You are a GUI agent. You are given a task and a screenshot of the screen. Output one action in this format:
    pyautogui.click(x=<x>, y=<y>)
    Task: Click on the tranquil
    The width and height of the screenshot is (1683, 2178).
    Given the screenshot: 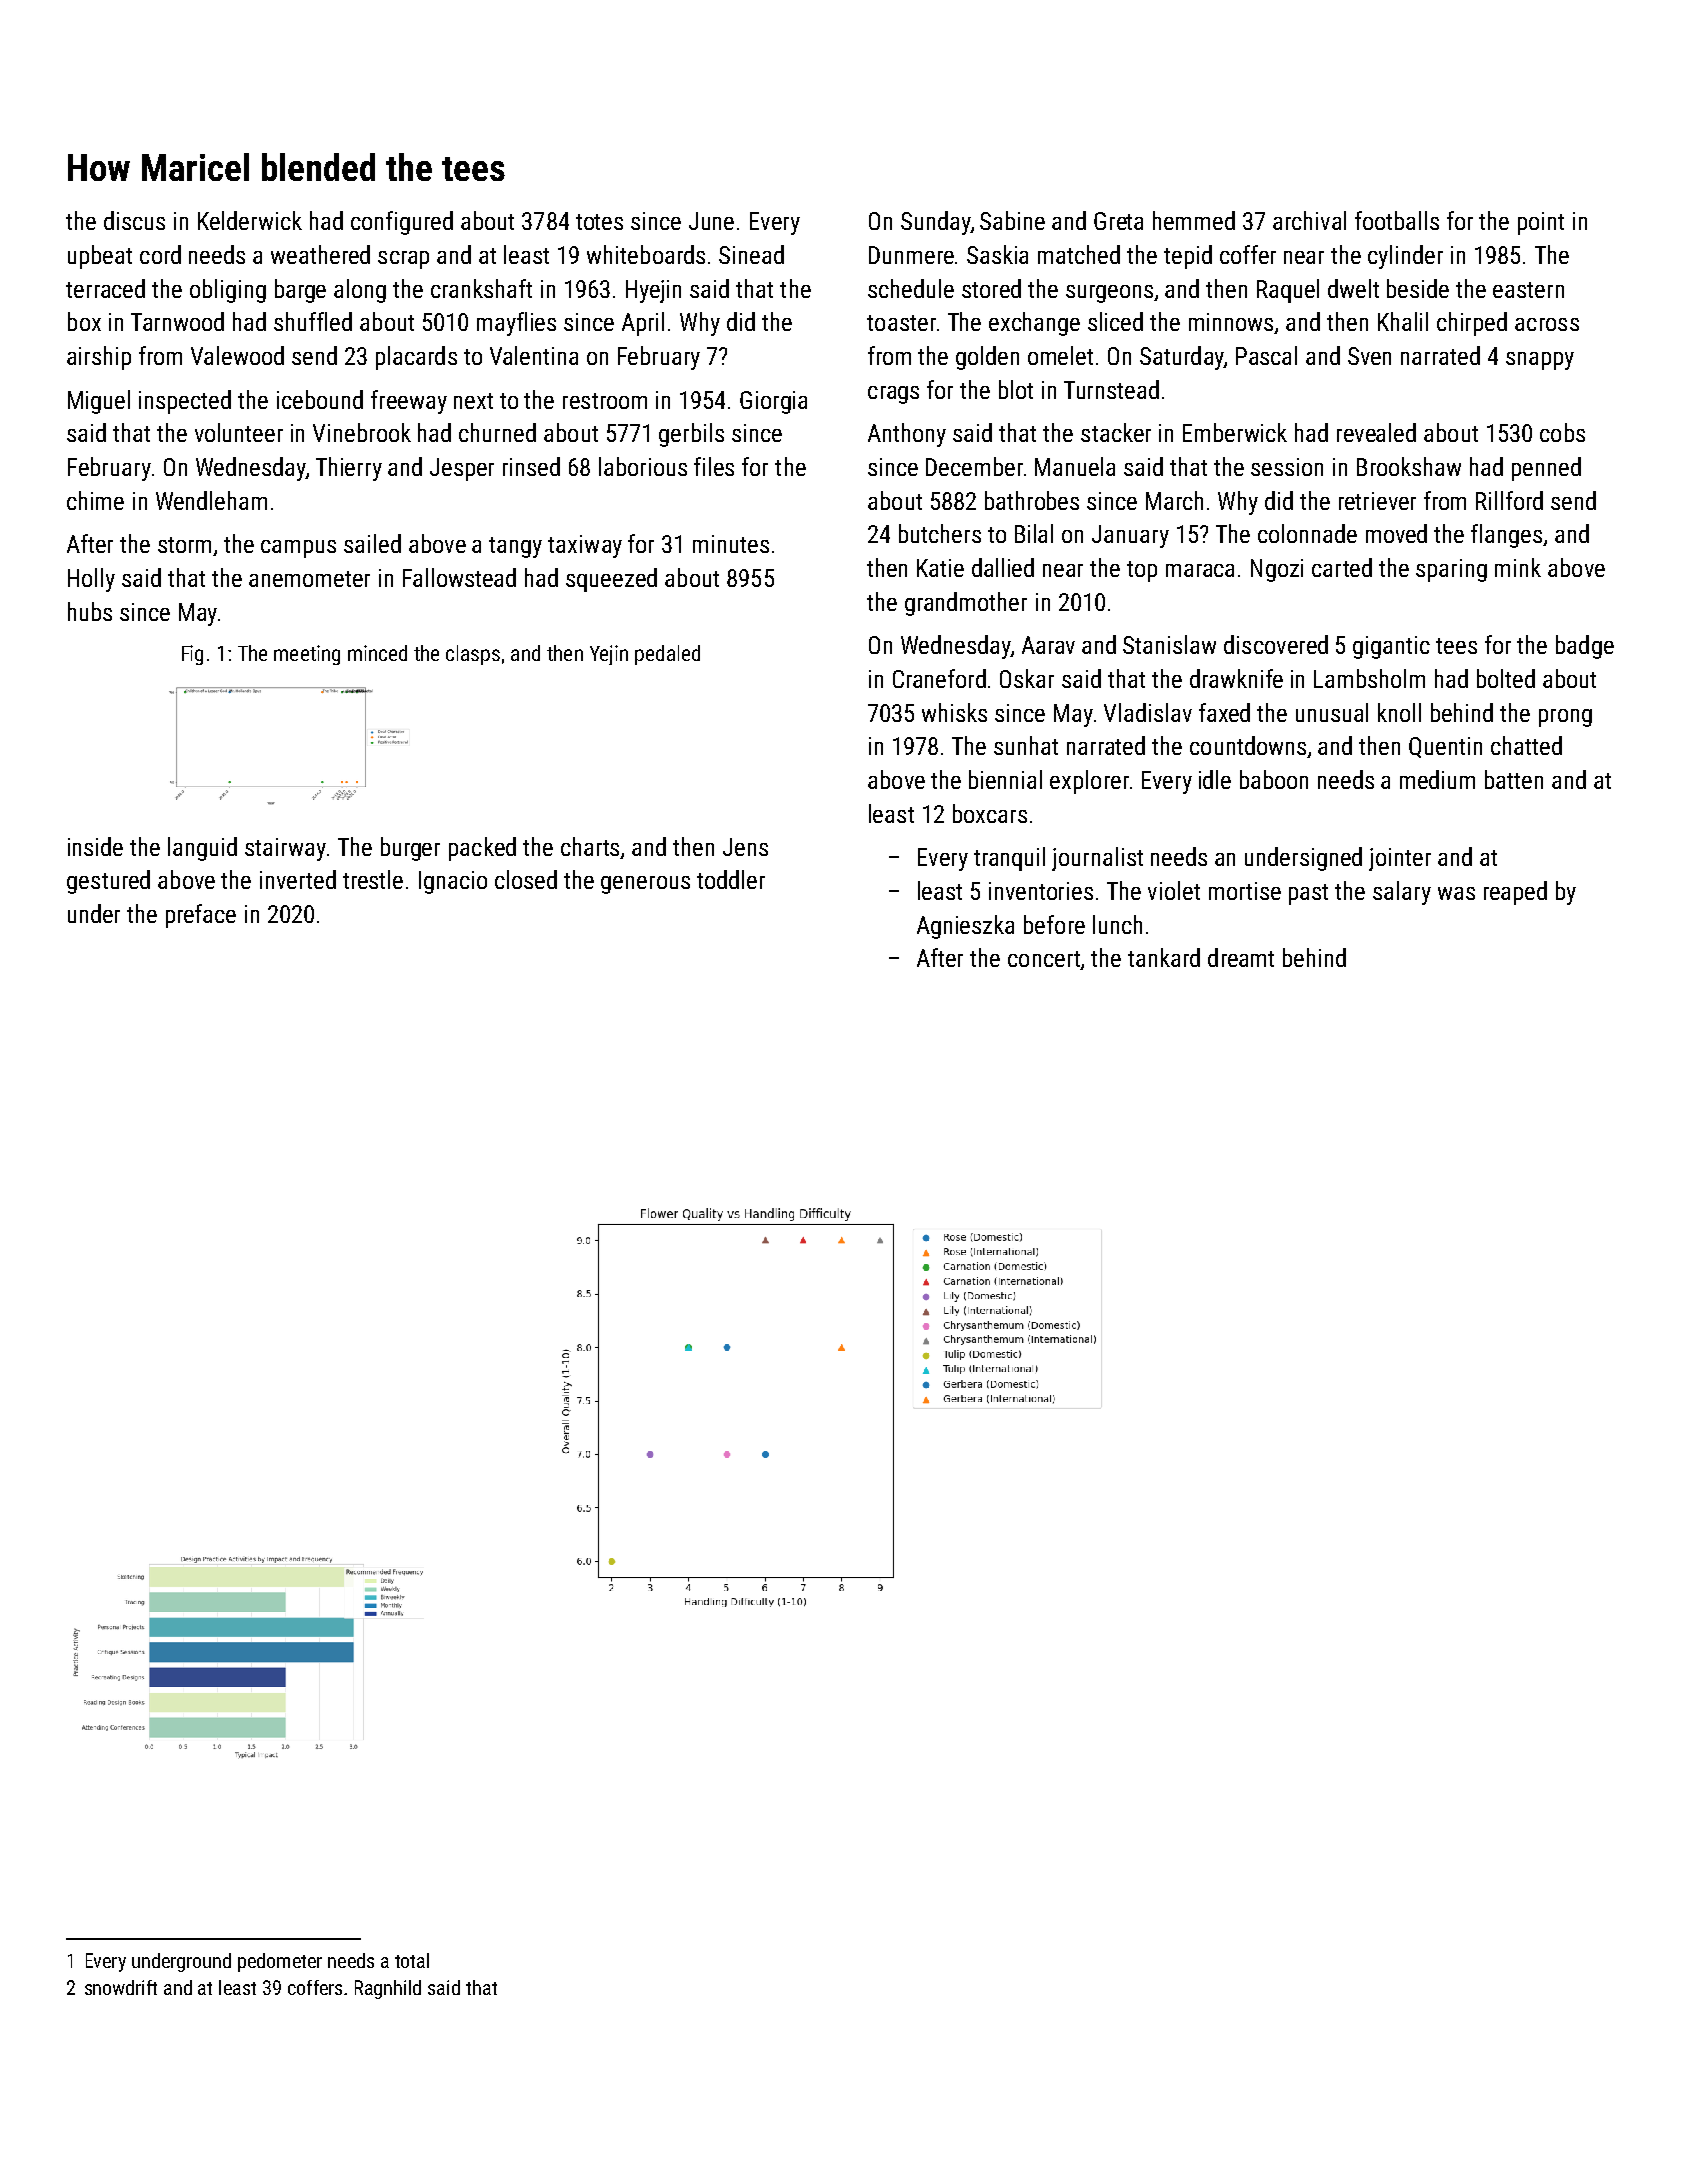 What is the action you would take?
    pyautogui.click(x=1009, y=859)
